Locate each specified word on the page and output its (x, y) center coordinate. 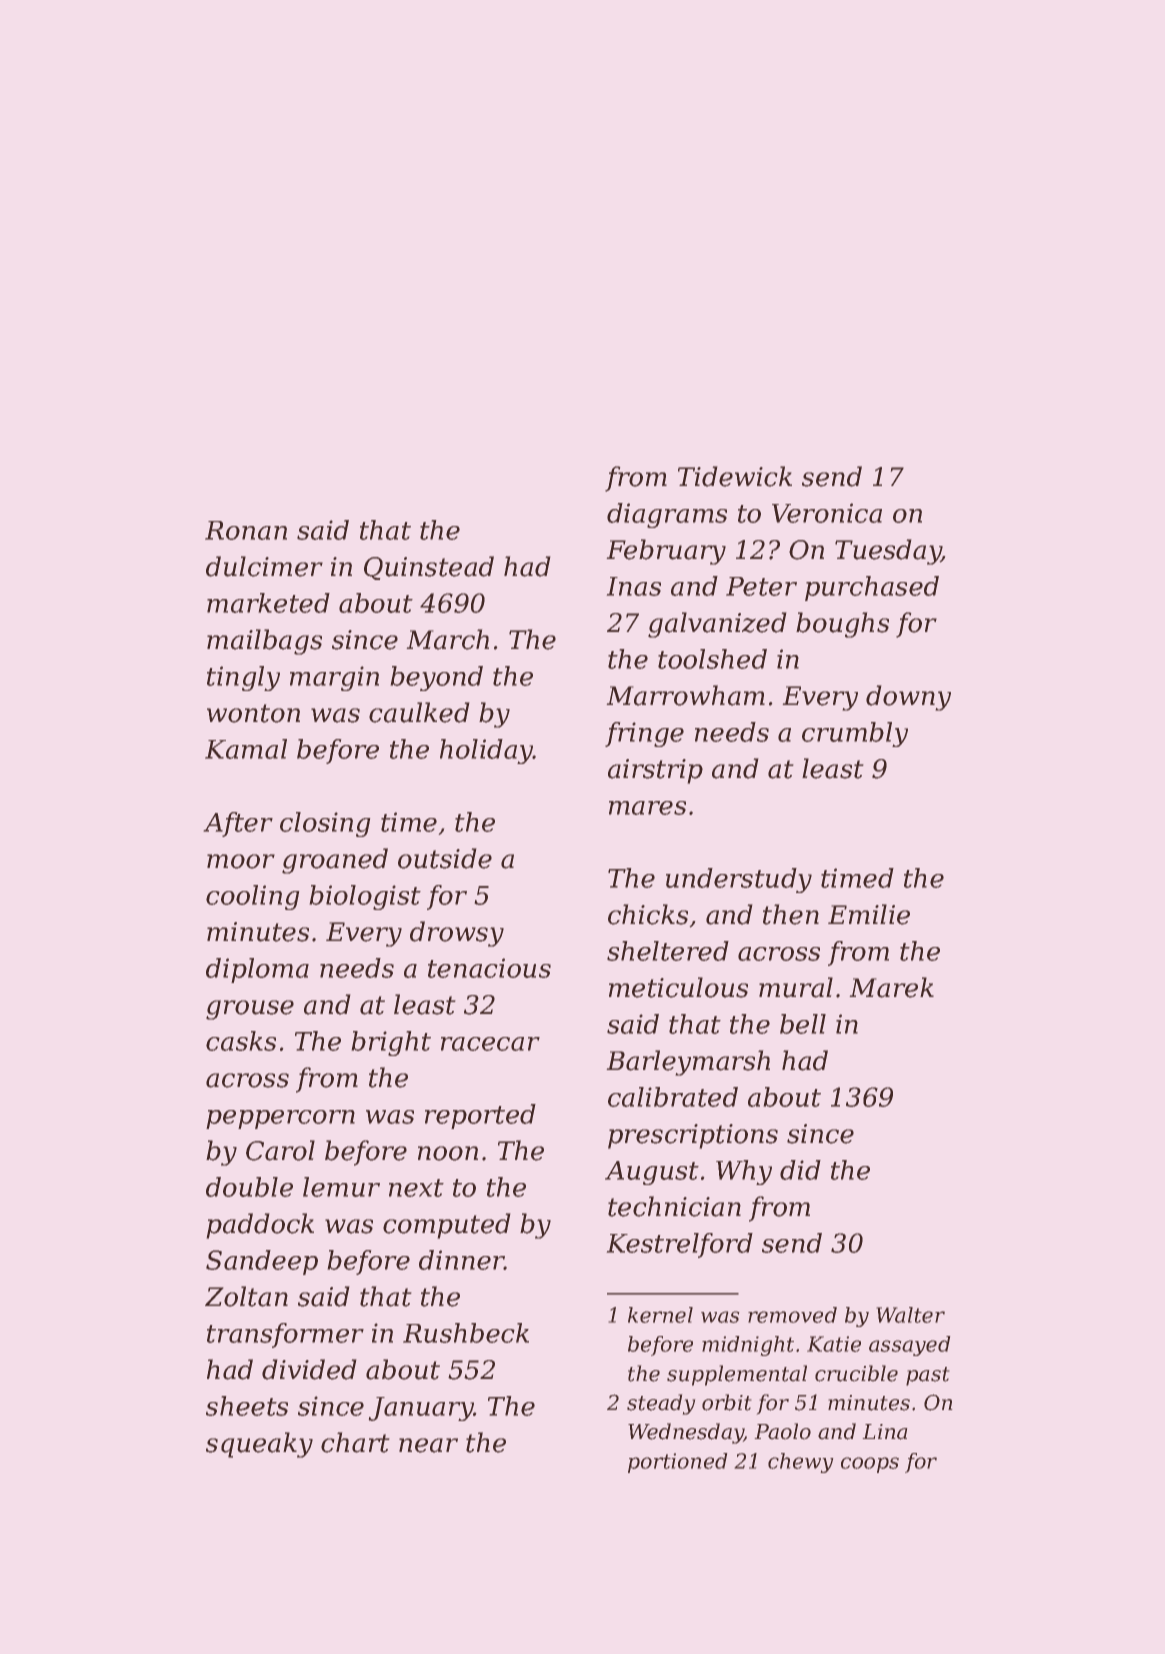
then (791, 914)
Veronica (827, 513)
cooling (253, 897)
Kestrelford (679, 1245)
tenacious (489, 968)
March (447, 639)
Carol (280, 1150)
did (800, 1170)
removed (792, 1315)
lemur (341, 1187)
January (421, 1409)
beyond (436, 678)
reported (480, 1116)
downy (908, 698)
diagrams (667, 515)
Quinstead (429, 568)
